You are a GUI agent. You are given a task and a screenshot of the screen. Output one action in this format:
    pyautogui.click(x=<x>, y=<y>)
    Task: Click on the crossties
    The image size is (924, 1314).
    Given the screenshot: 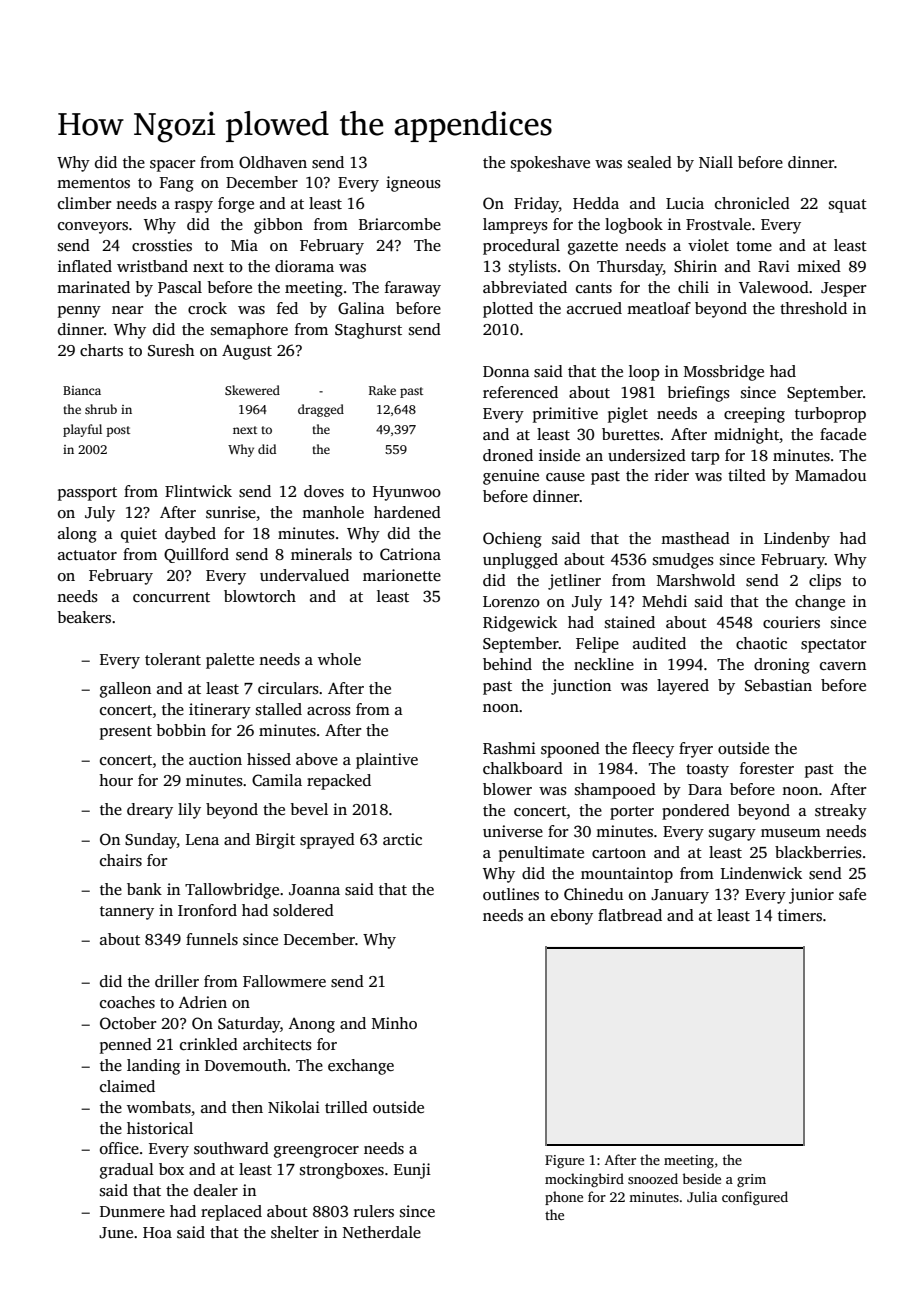 What is the action you would take?
    pyautogui.click(x=162, y=245)
